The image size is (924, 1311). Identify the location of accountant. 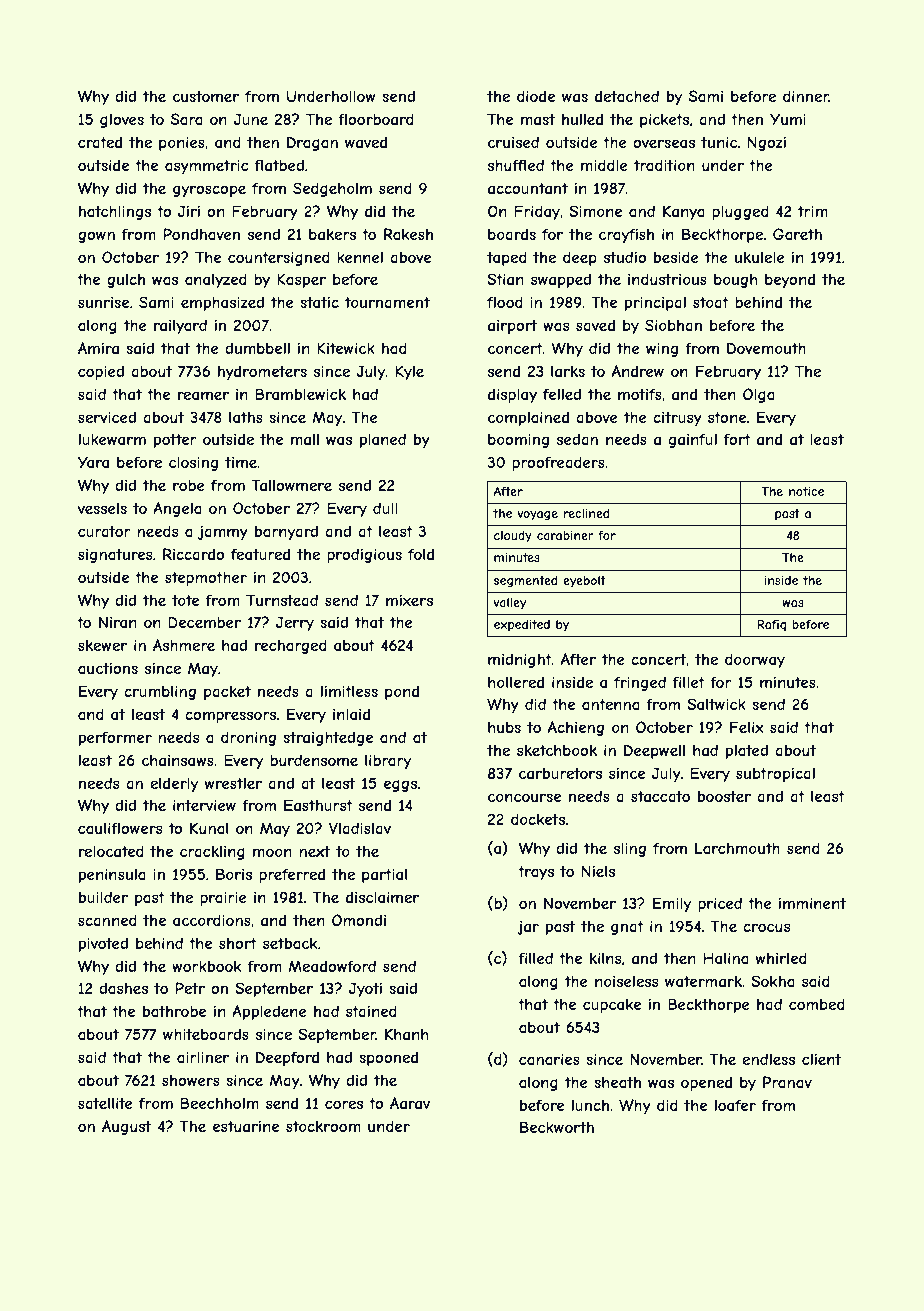
(528, 188).
